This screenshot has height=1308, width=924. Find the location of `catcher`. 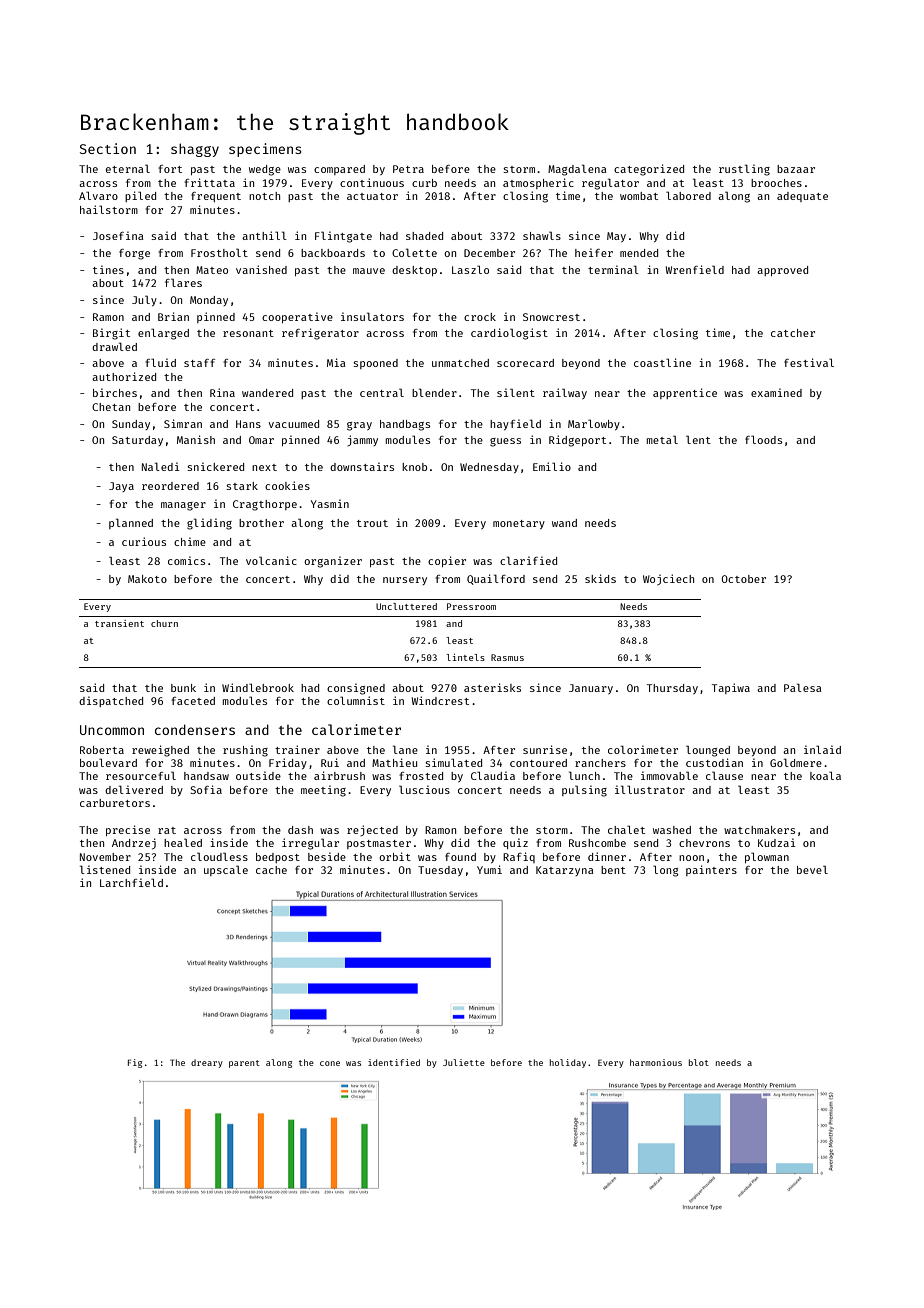

catcher is located at coordinates (793, 333).
